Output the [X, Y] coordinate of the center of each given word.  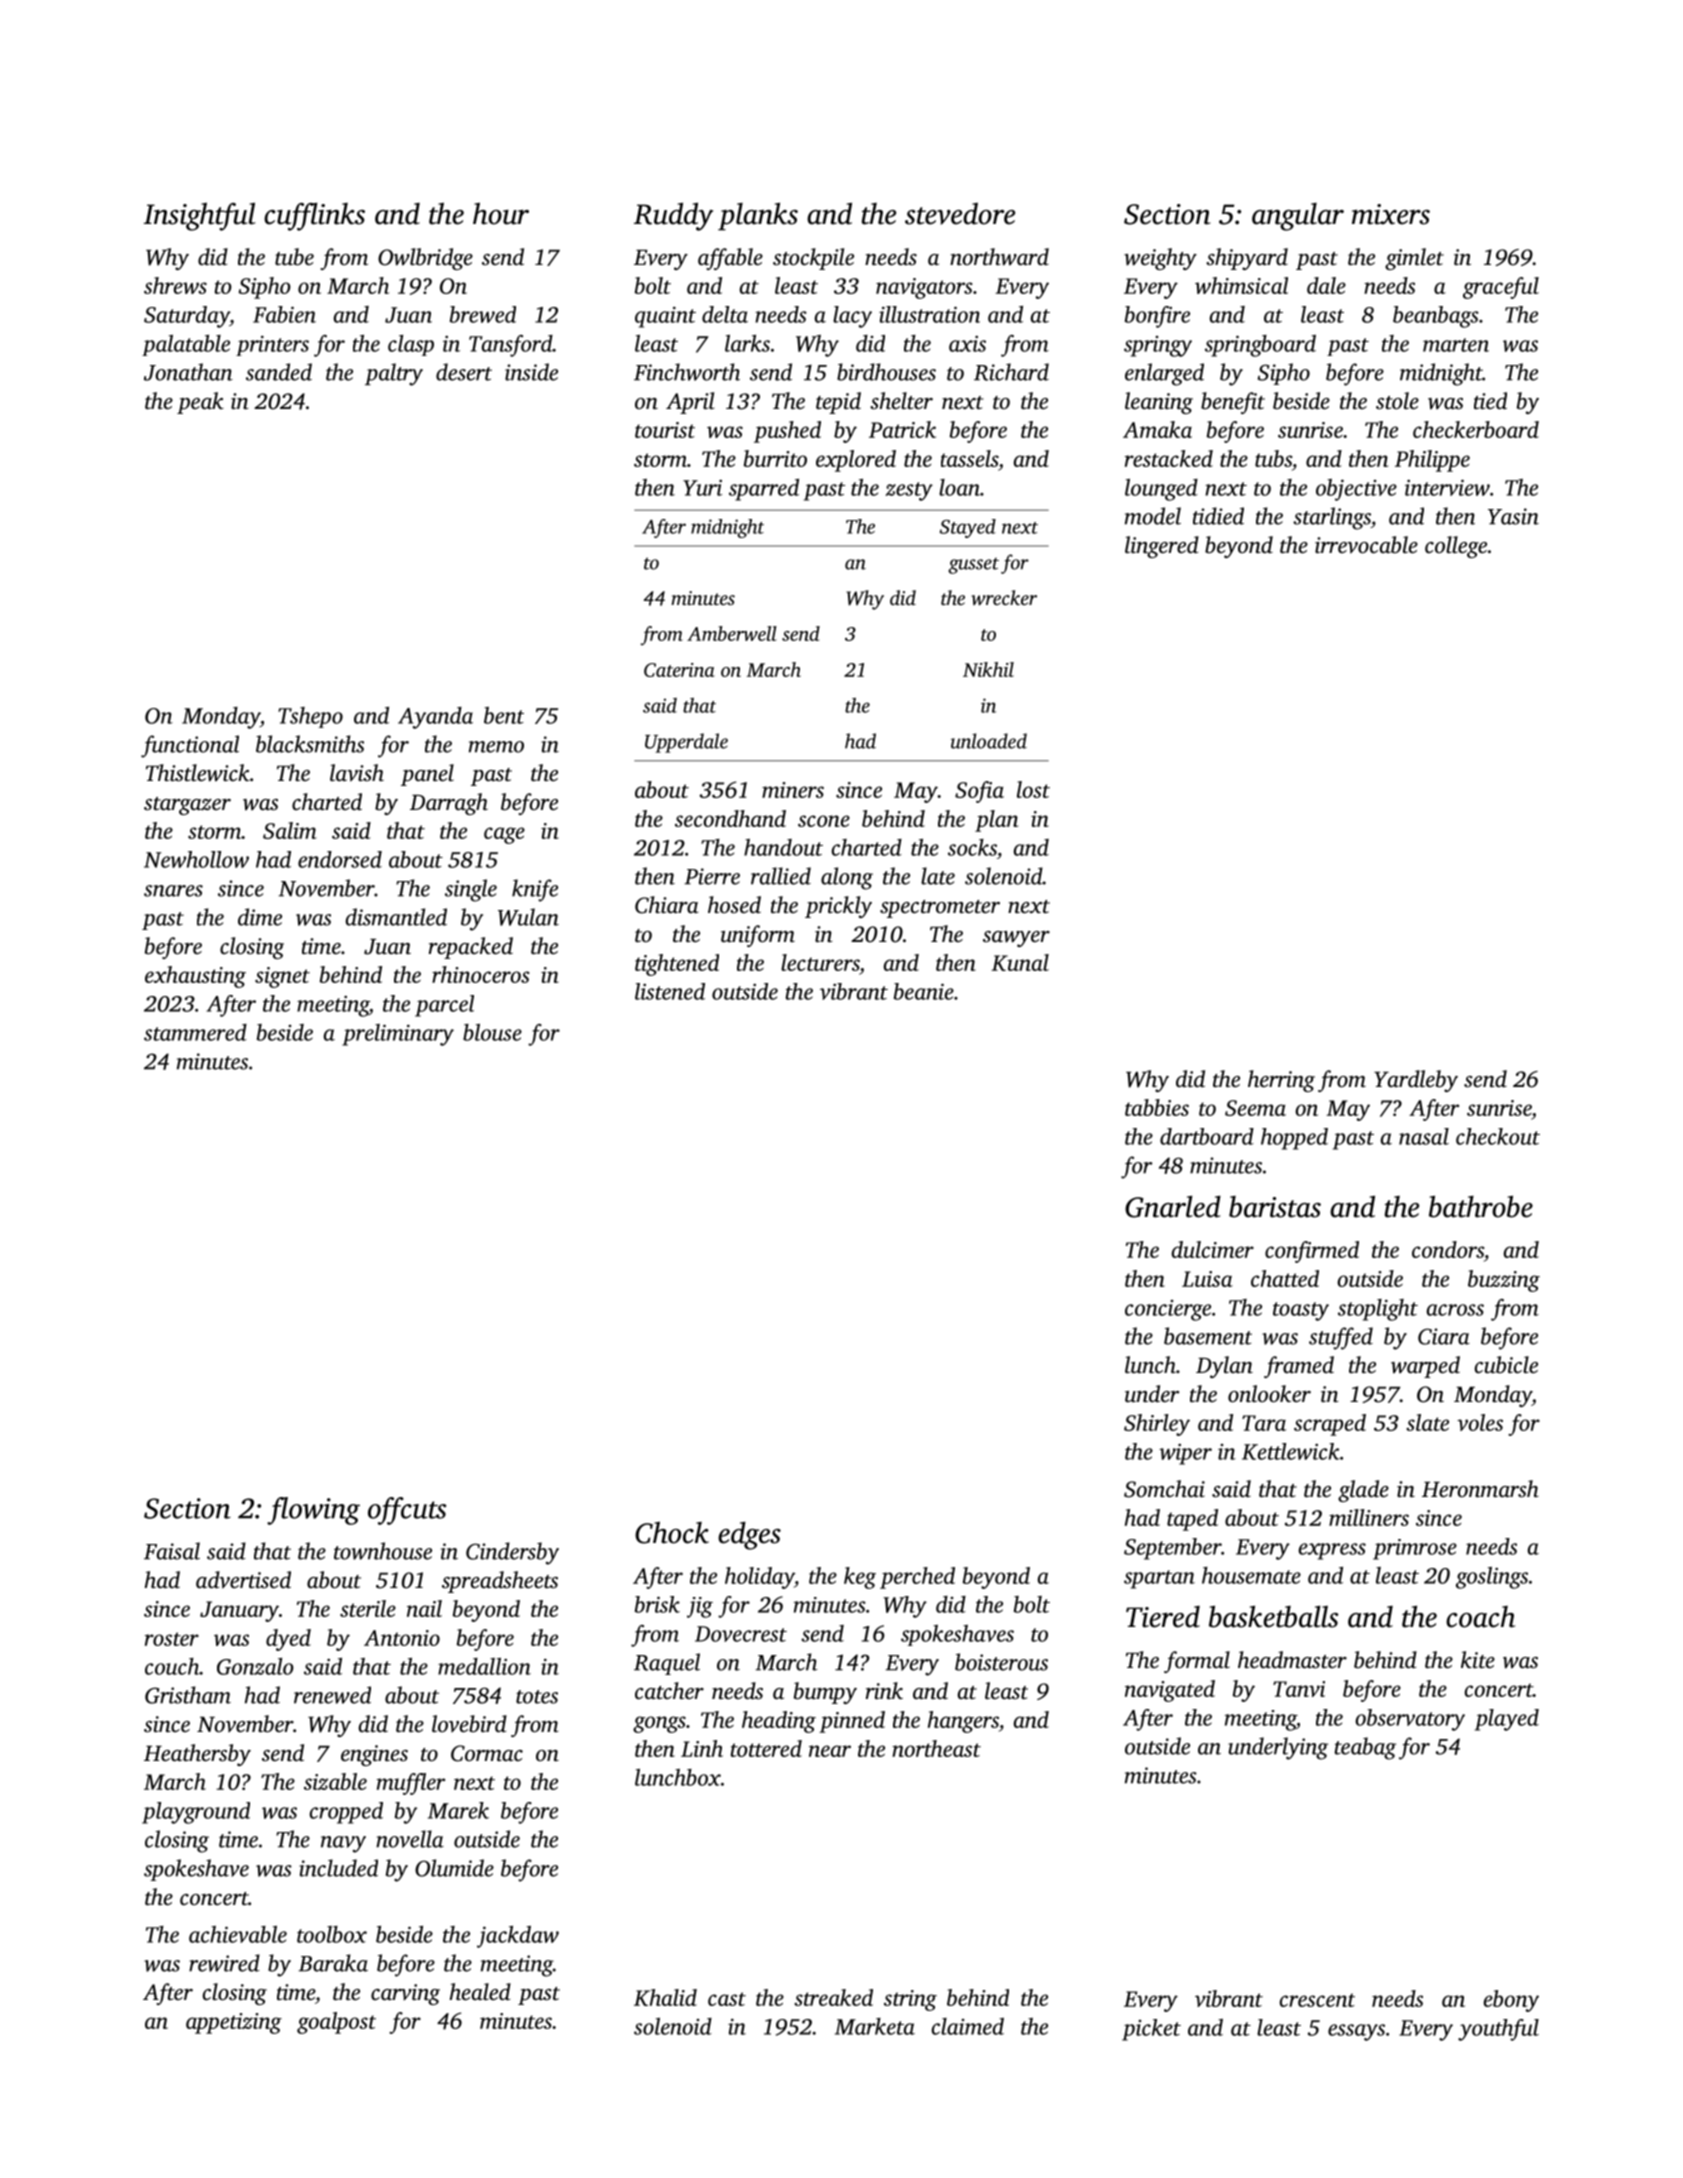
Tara [1264, 1423]
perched [917, 1578]
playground [196, 1813]
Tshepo [310, 717]
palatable [186, 345]
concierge [1168, 1310]
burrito [775, 458]
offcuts [407, 1511]
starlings [1332, 518]
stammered [195, 1032]
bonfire [1157, 317]
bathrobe [1481, 1207]
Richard [1011, 372]
